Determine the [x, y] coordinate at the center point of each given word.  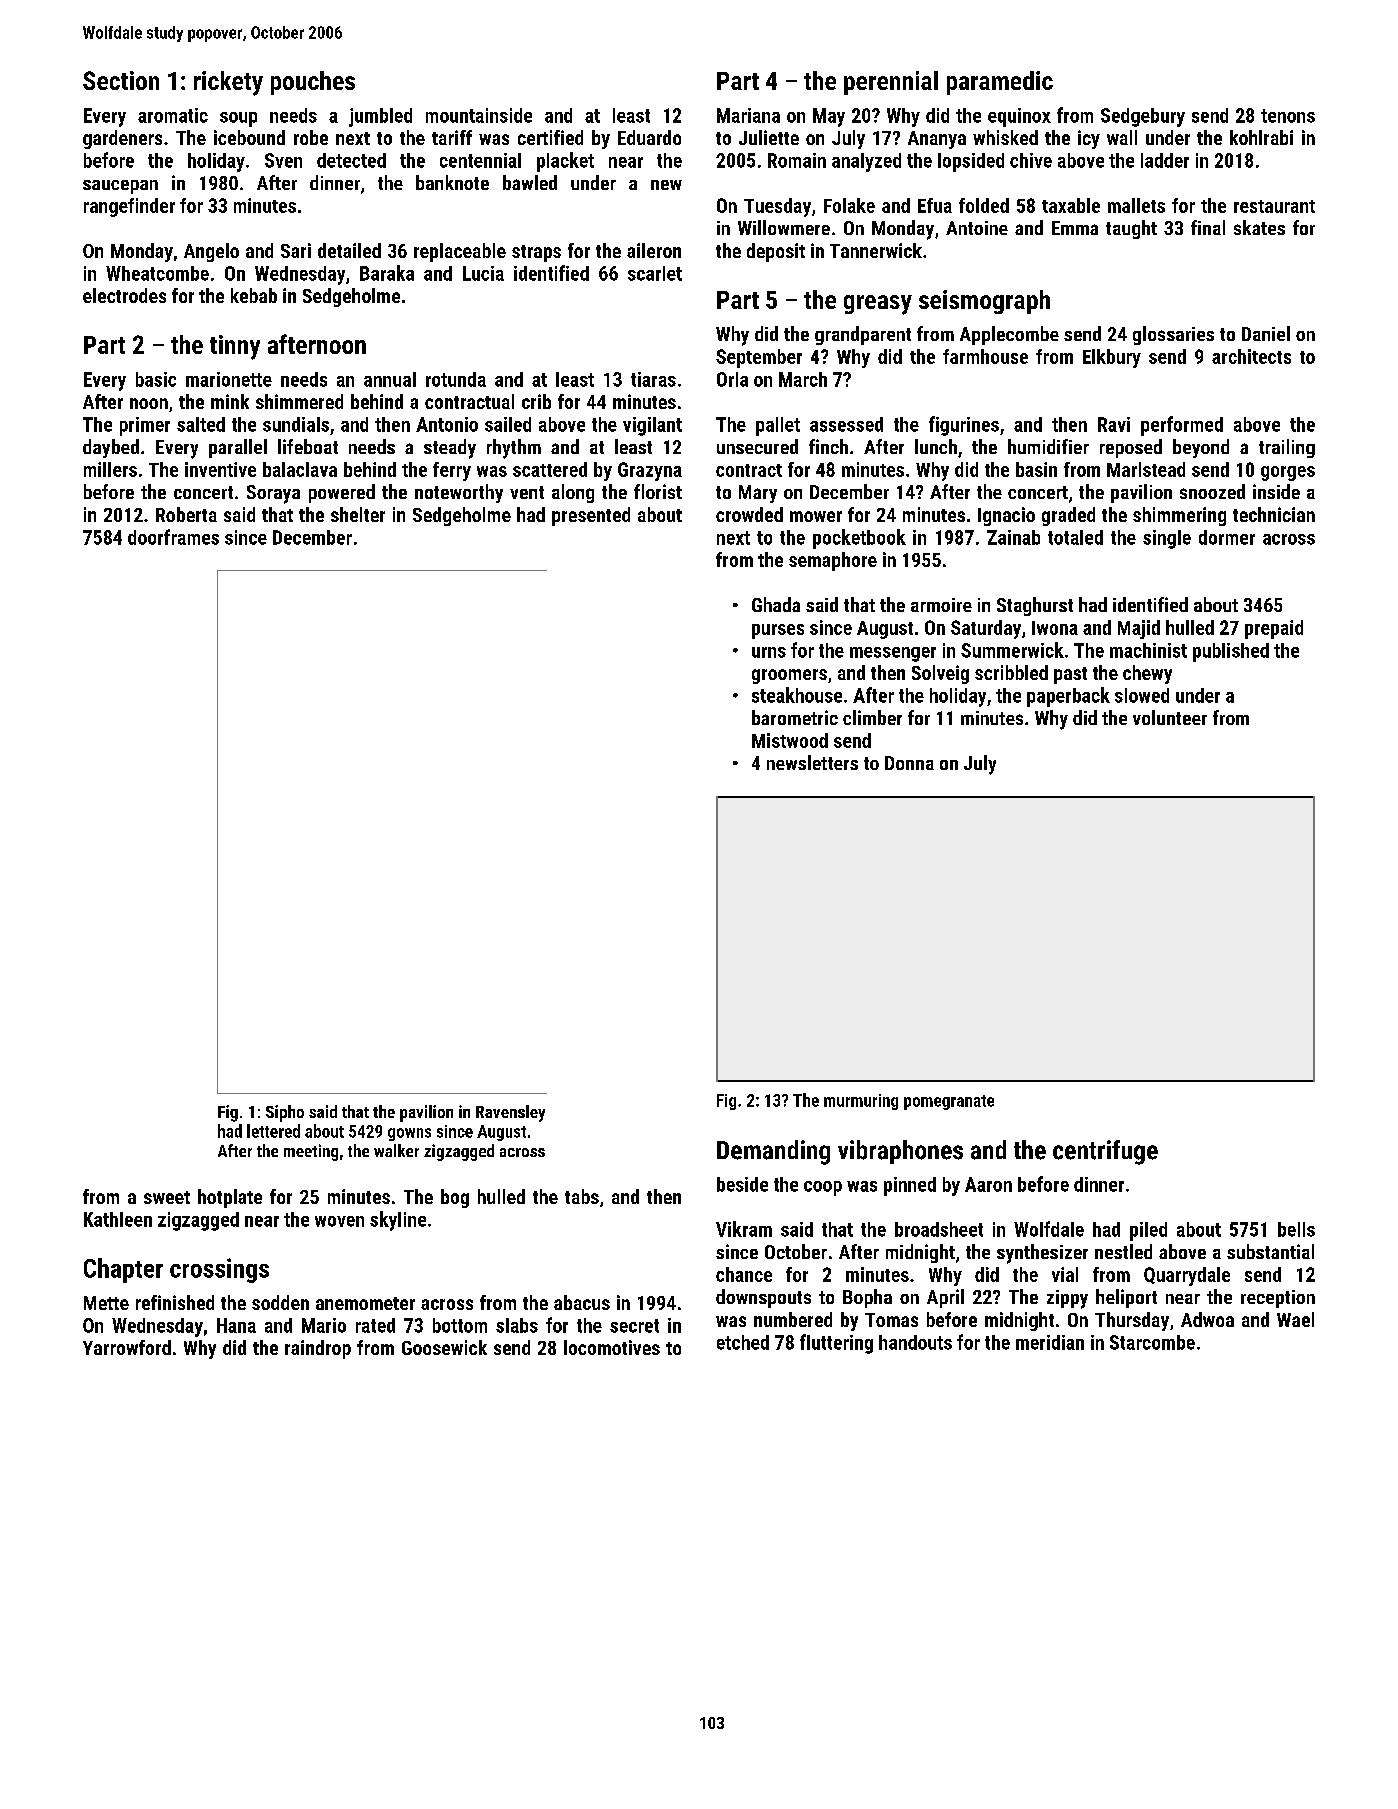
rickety [228, 83]
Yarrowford [127, 1347]
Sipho [285, 1113]
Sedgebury [1143, 117]
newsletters [812, 762]
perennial [891, 83]
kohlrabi [1261, 137]
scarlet [655, 273]
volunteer [1170, 717]
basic [156, 379]
